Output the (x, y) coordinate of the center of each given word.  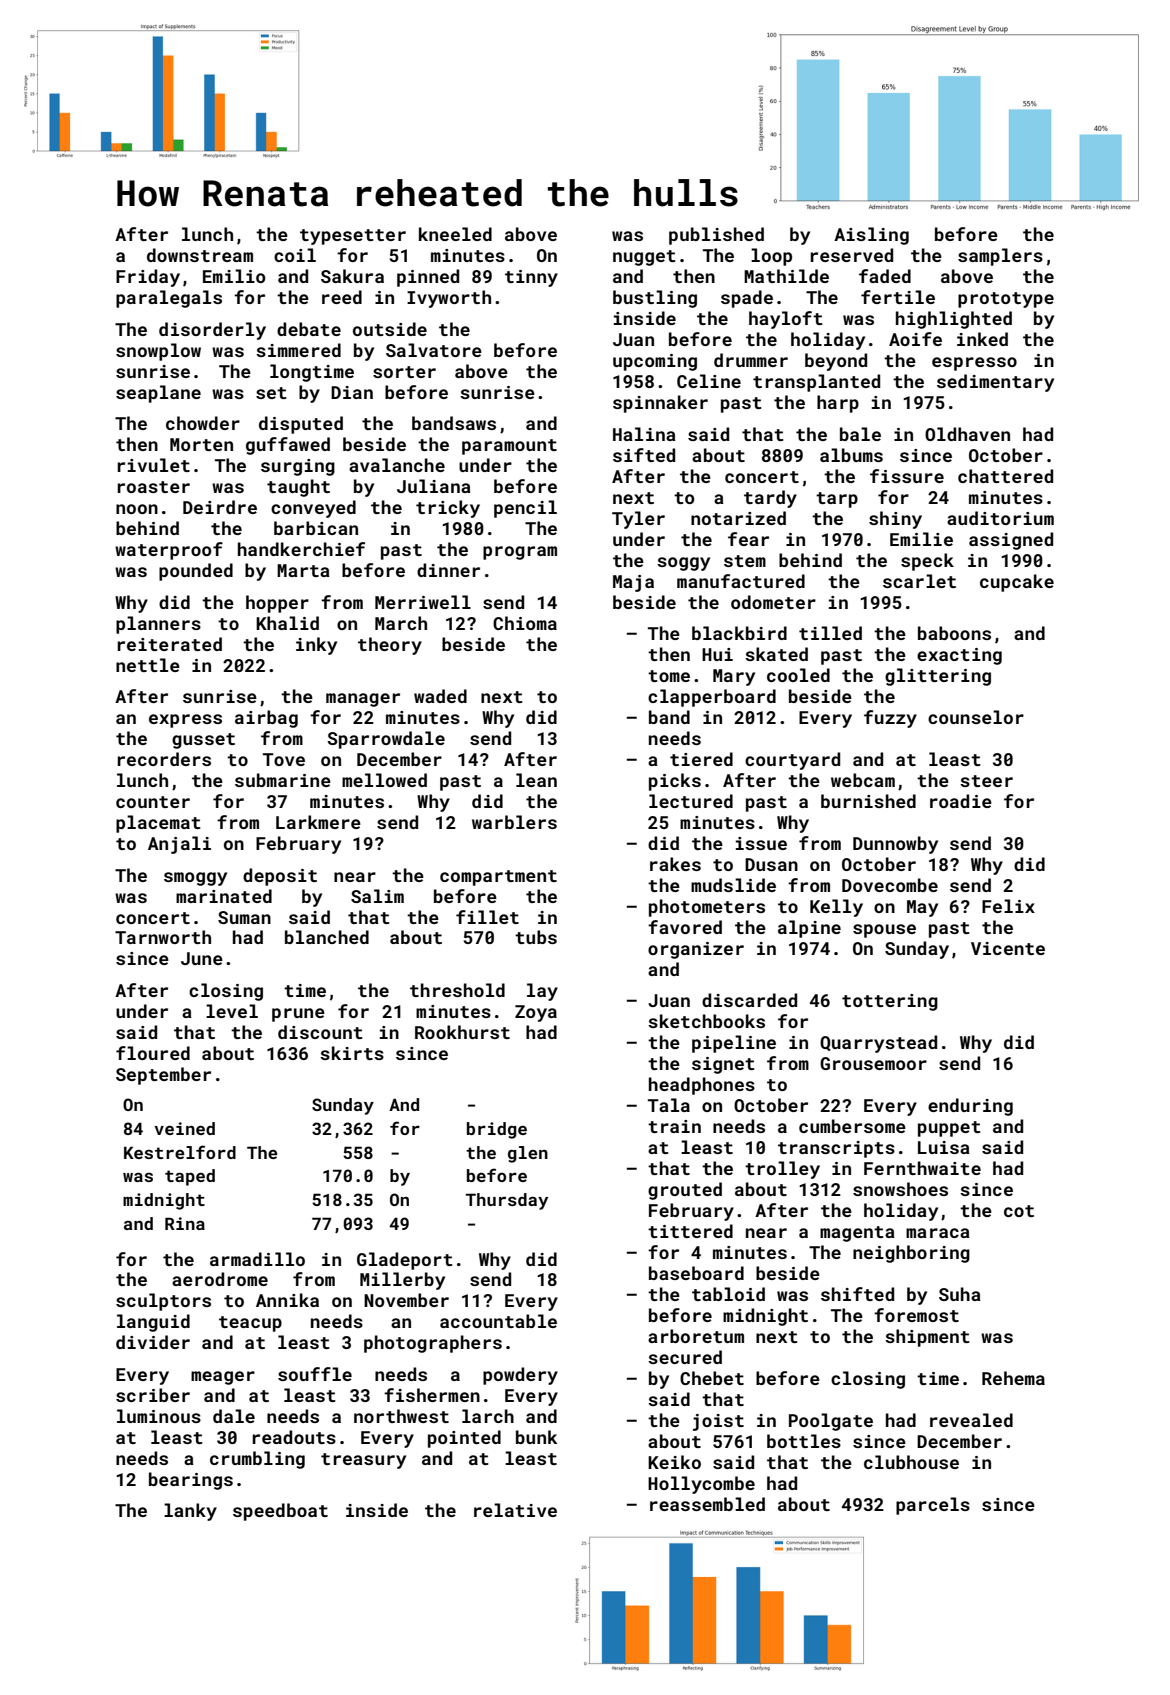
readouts (294, 1437)
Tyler (638, 520)
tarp (837, 500)
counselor (976, 717)
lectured (691, 801)
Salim (377, 896)
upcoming (655, 362)
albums (851, 455)
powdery (520, 1376)
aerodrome (220, 1279)
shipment (927, 1338)
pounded (196, 572)
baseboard (696, 1273)
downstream (200, 255)
